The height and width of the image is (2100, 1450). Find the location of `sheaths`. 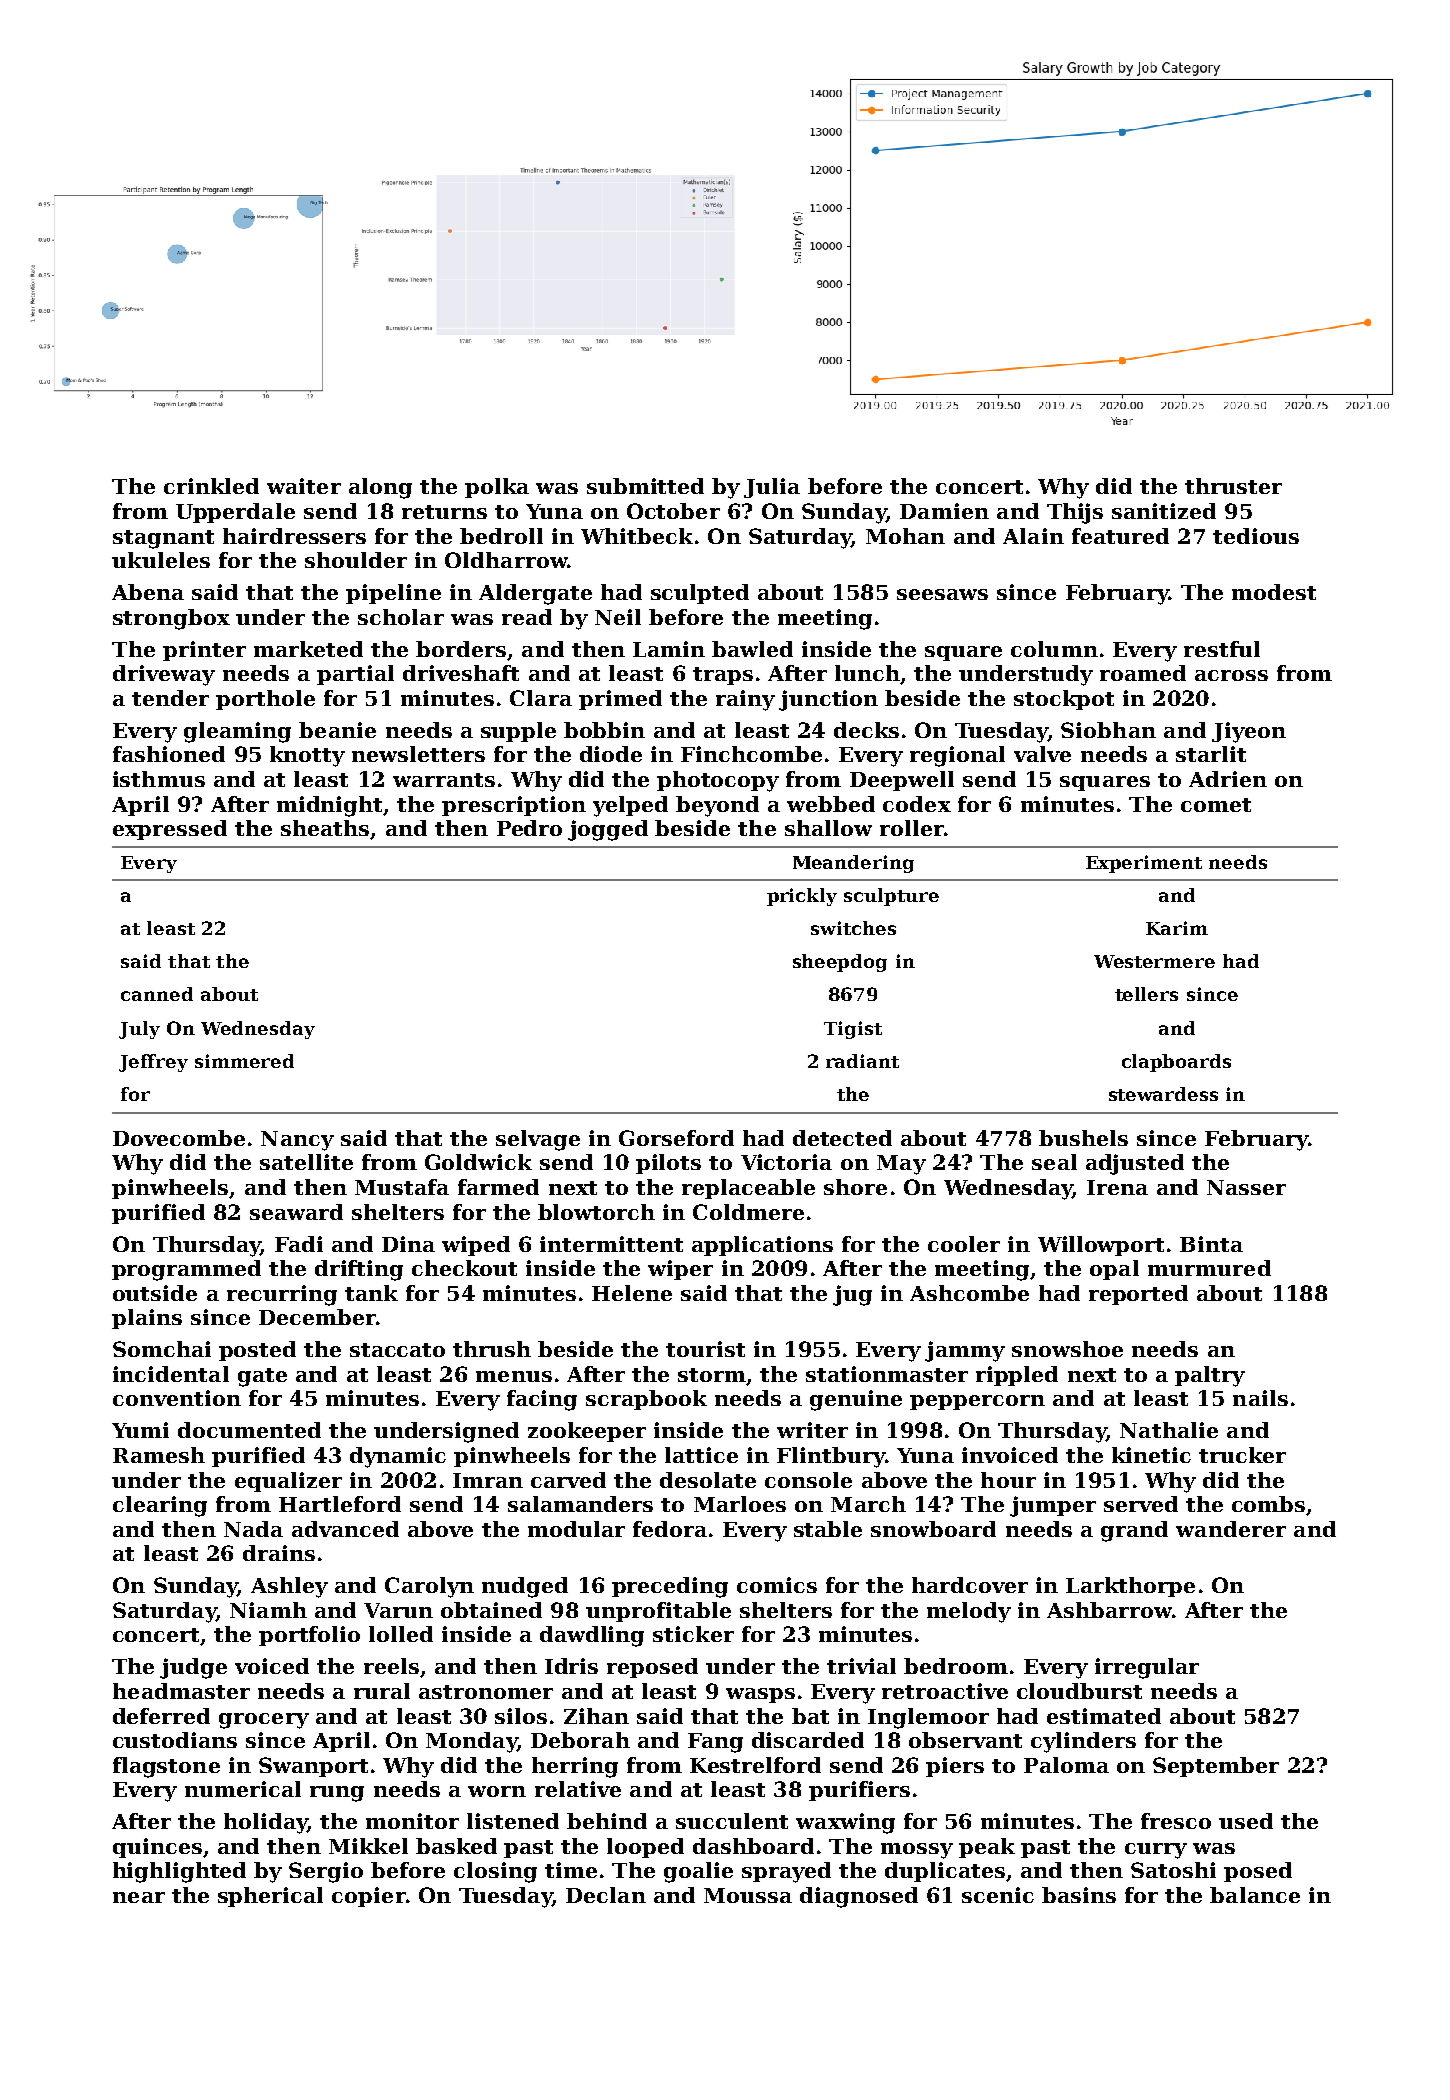

sheaths is located at coordinates (325, 828).
